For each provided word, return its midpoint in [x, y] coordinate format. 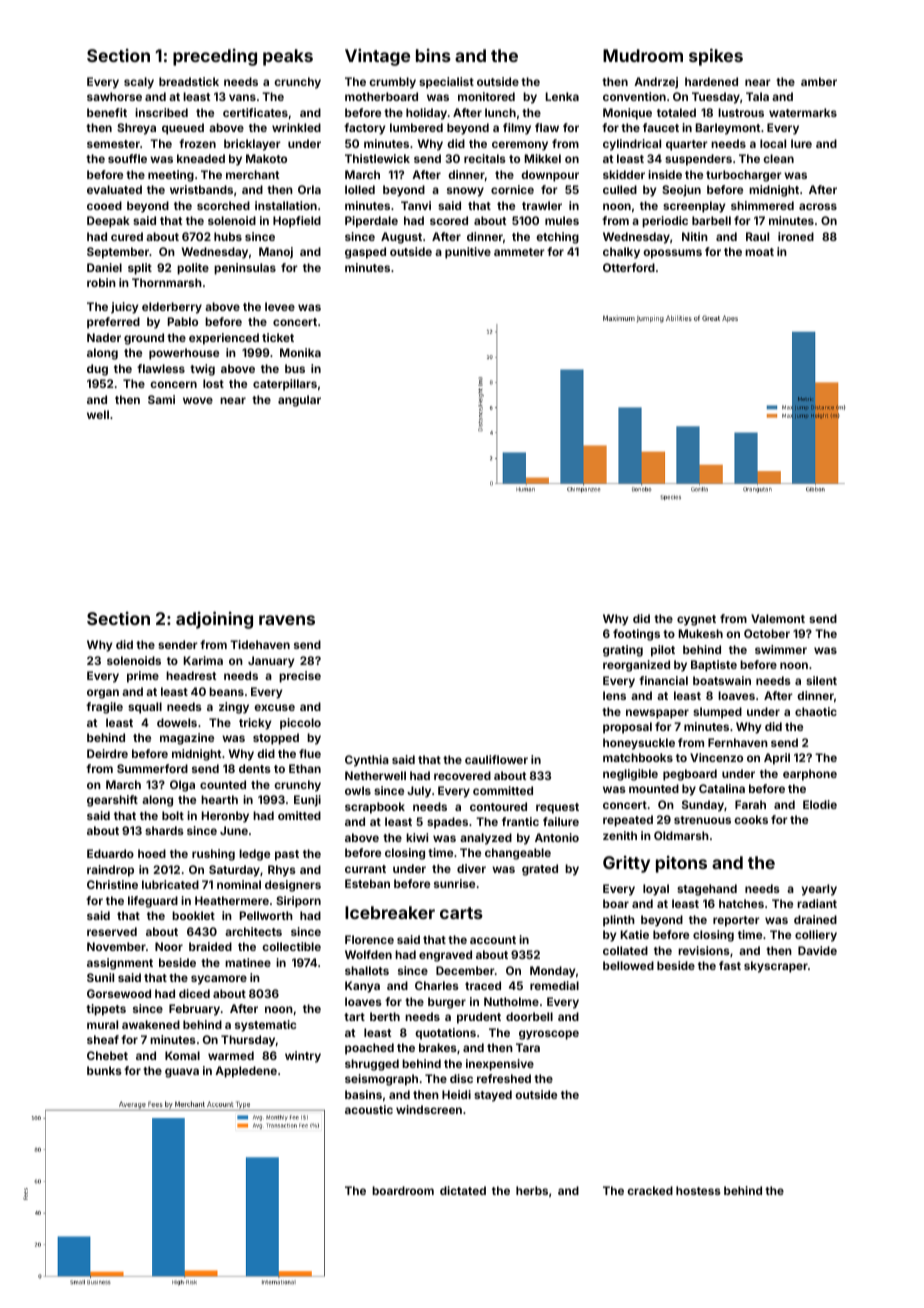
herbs [532, 1190]
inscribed [161, 112]
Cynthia [367, 761]
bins [433, 55]
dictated [463, 1190]
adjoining [214, 620]
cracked [650, 1190]
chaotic [816, 711]
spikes [716, 57]
